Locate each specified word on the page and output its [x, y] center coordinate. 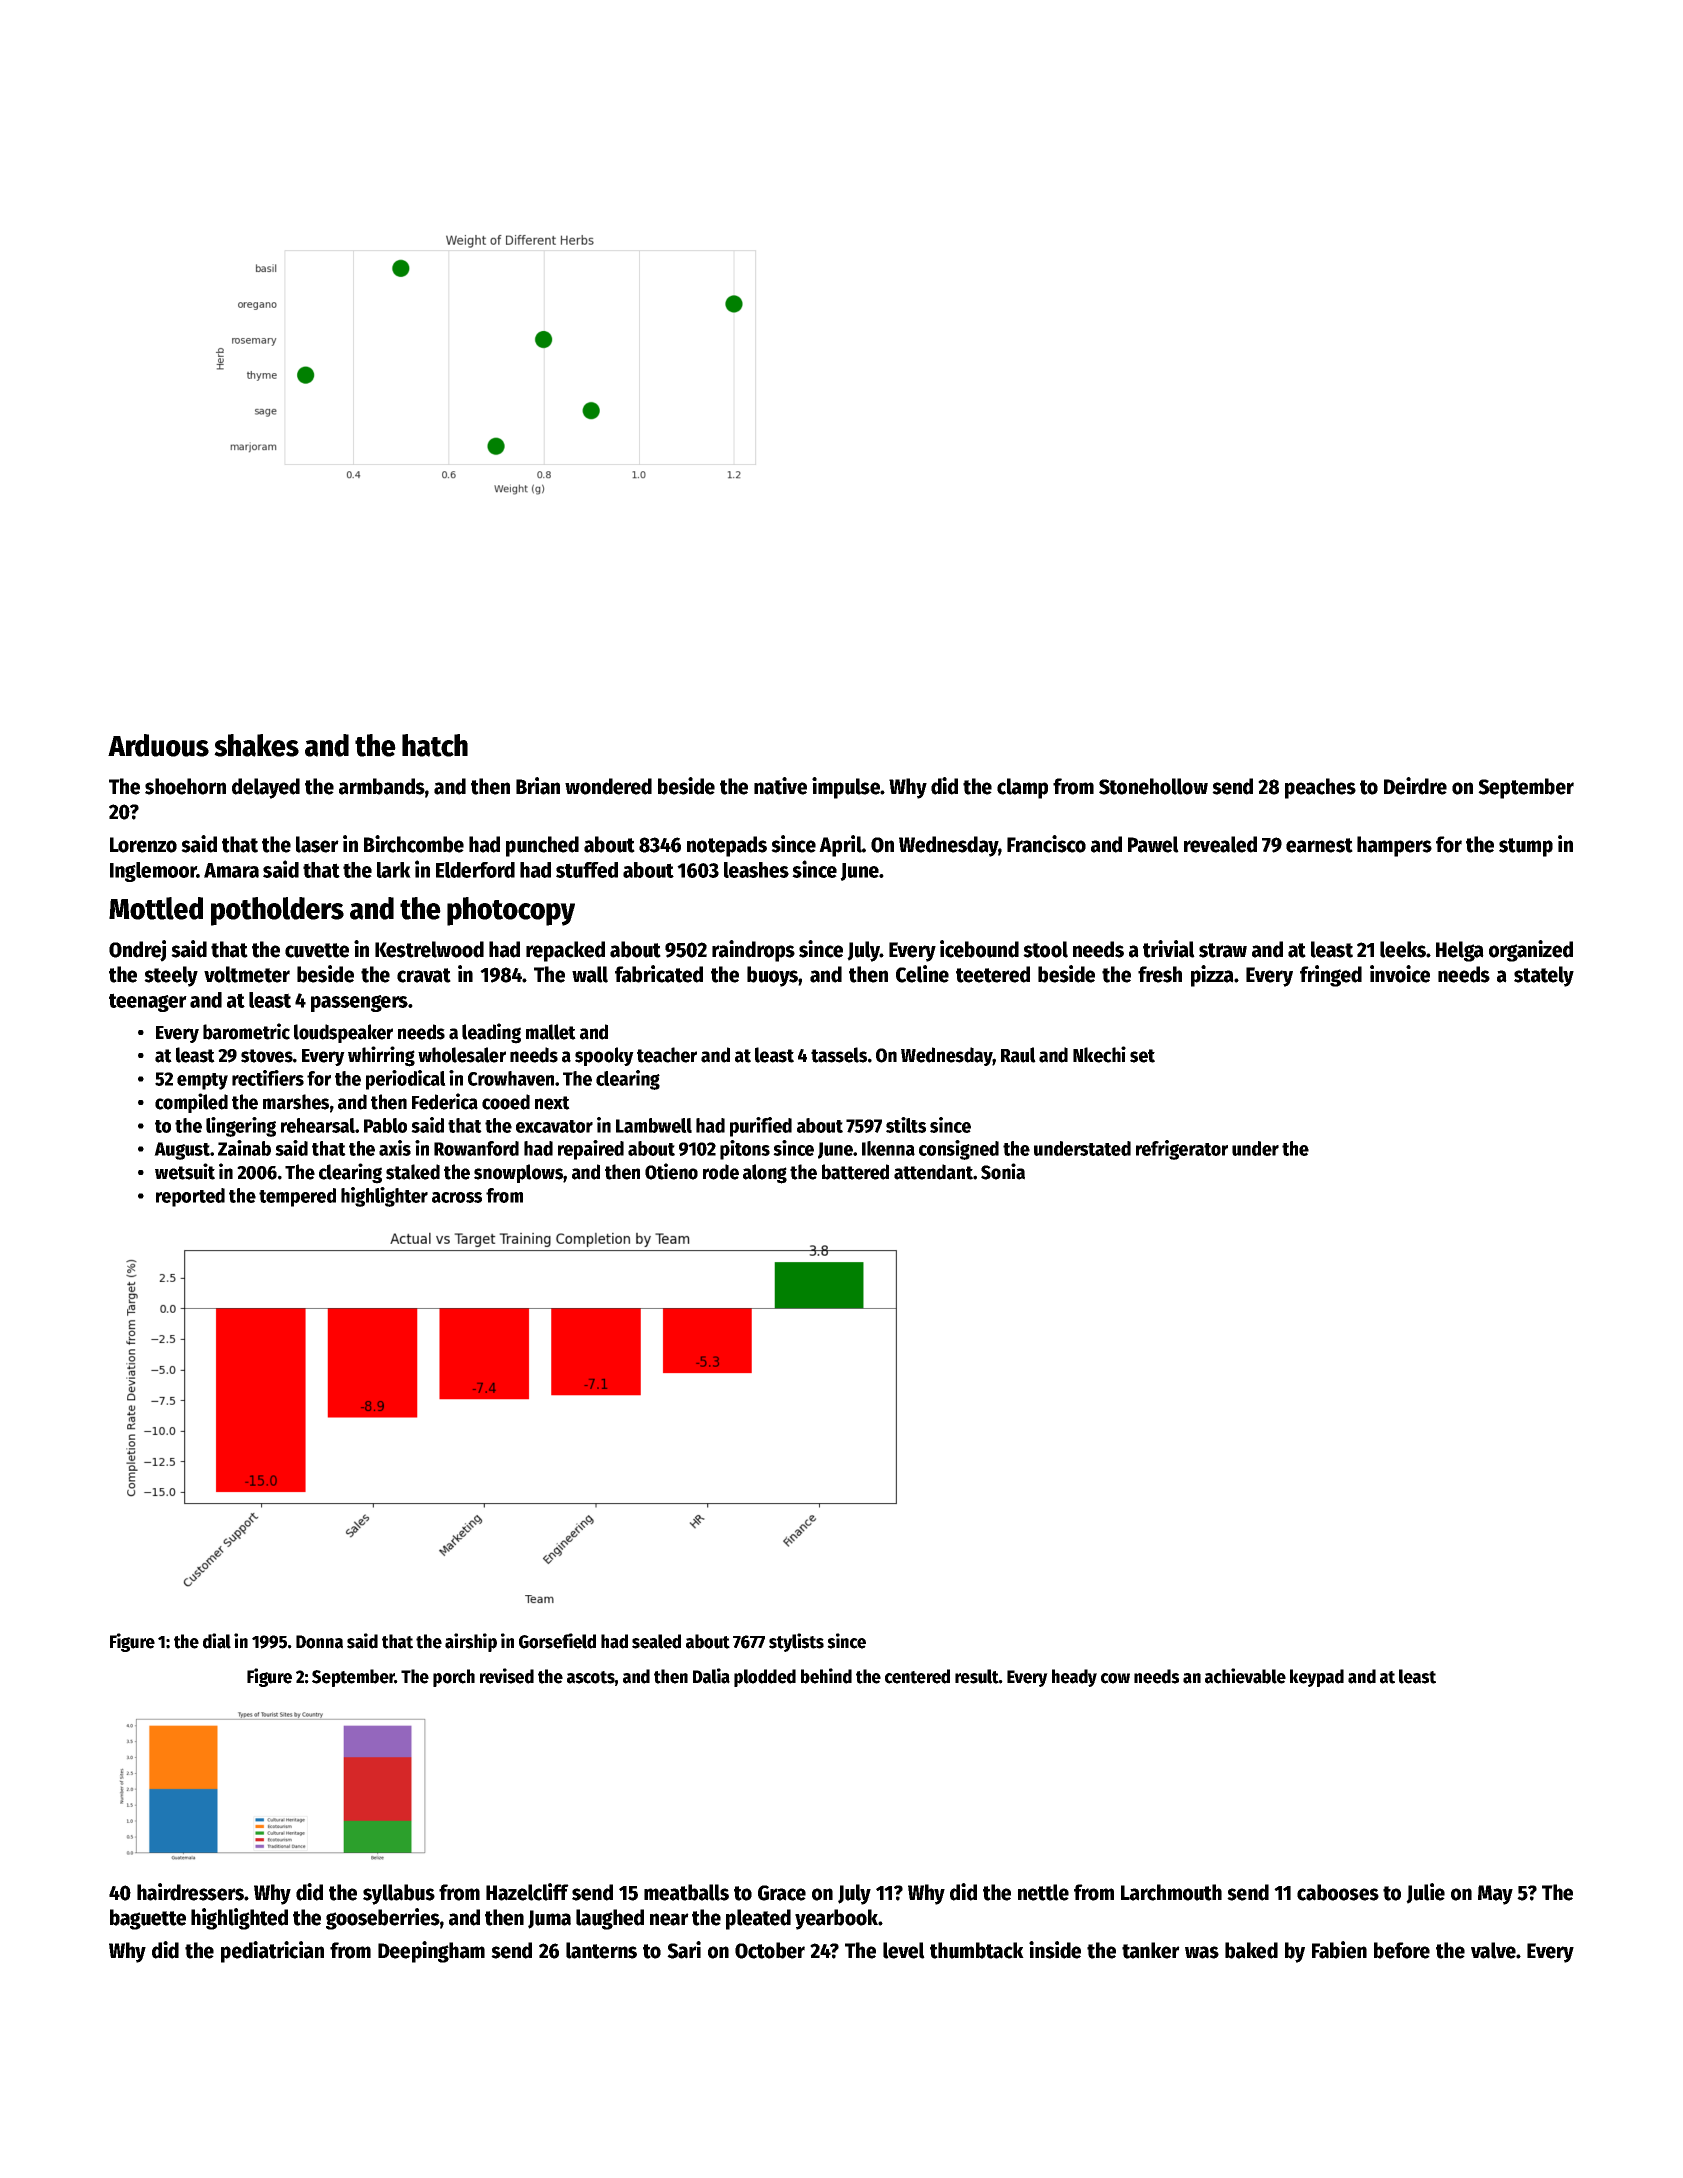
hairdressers [190, 1892]
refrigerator [1182, 1150]
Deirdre [1415, 786]
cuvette [317, 950]
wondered [608, 786]
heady [1074, 1678]
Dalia [711, 1676]
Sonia [1003, 1171]
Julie [1425, 1893]
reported [190, 1197]
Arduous [158, 745]
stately [1544, 976]
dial [217, 1641]
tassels [839, 1055]
